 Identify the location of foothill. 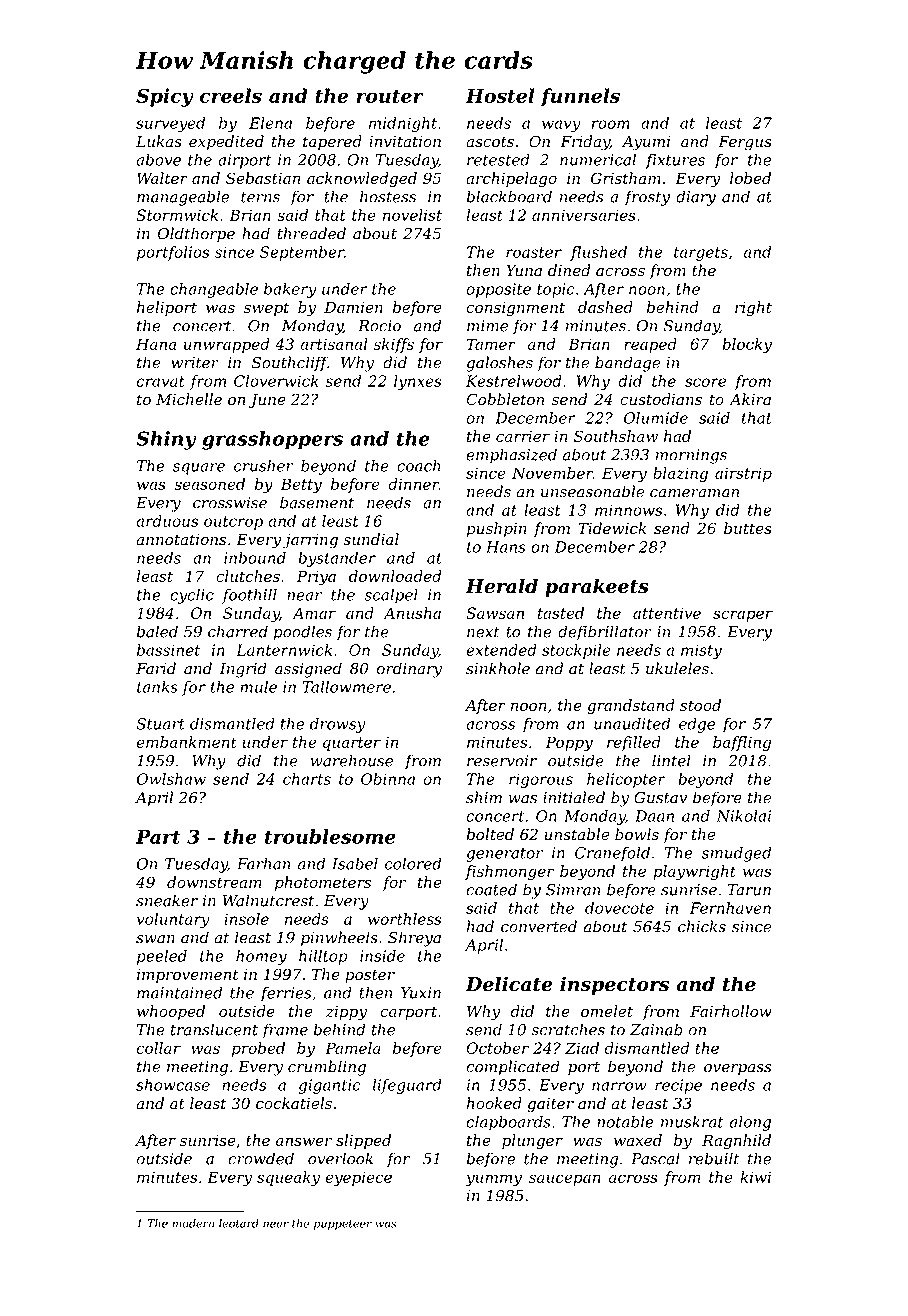
(249, 596).
